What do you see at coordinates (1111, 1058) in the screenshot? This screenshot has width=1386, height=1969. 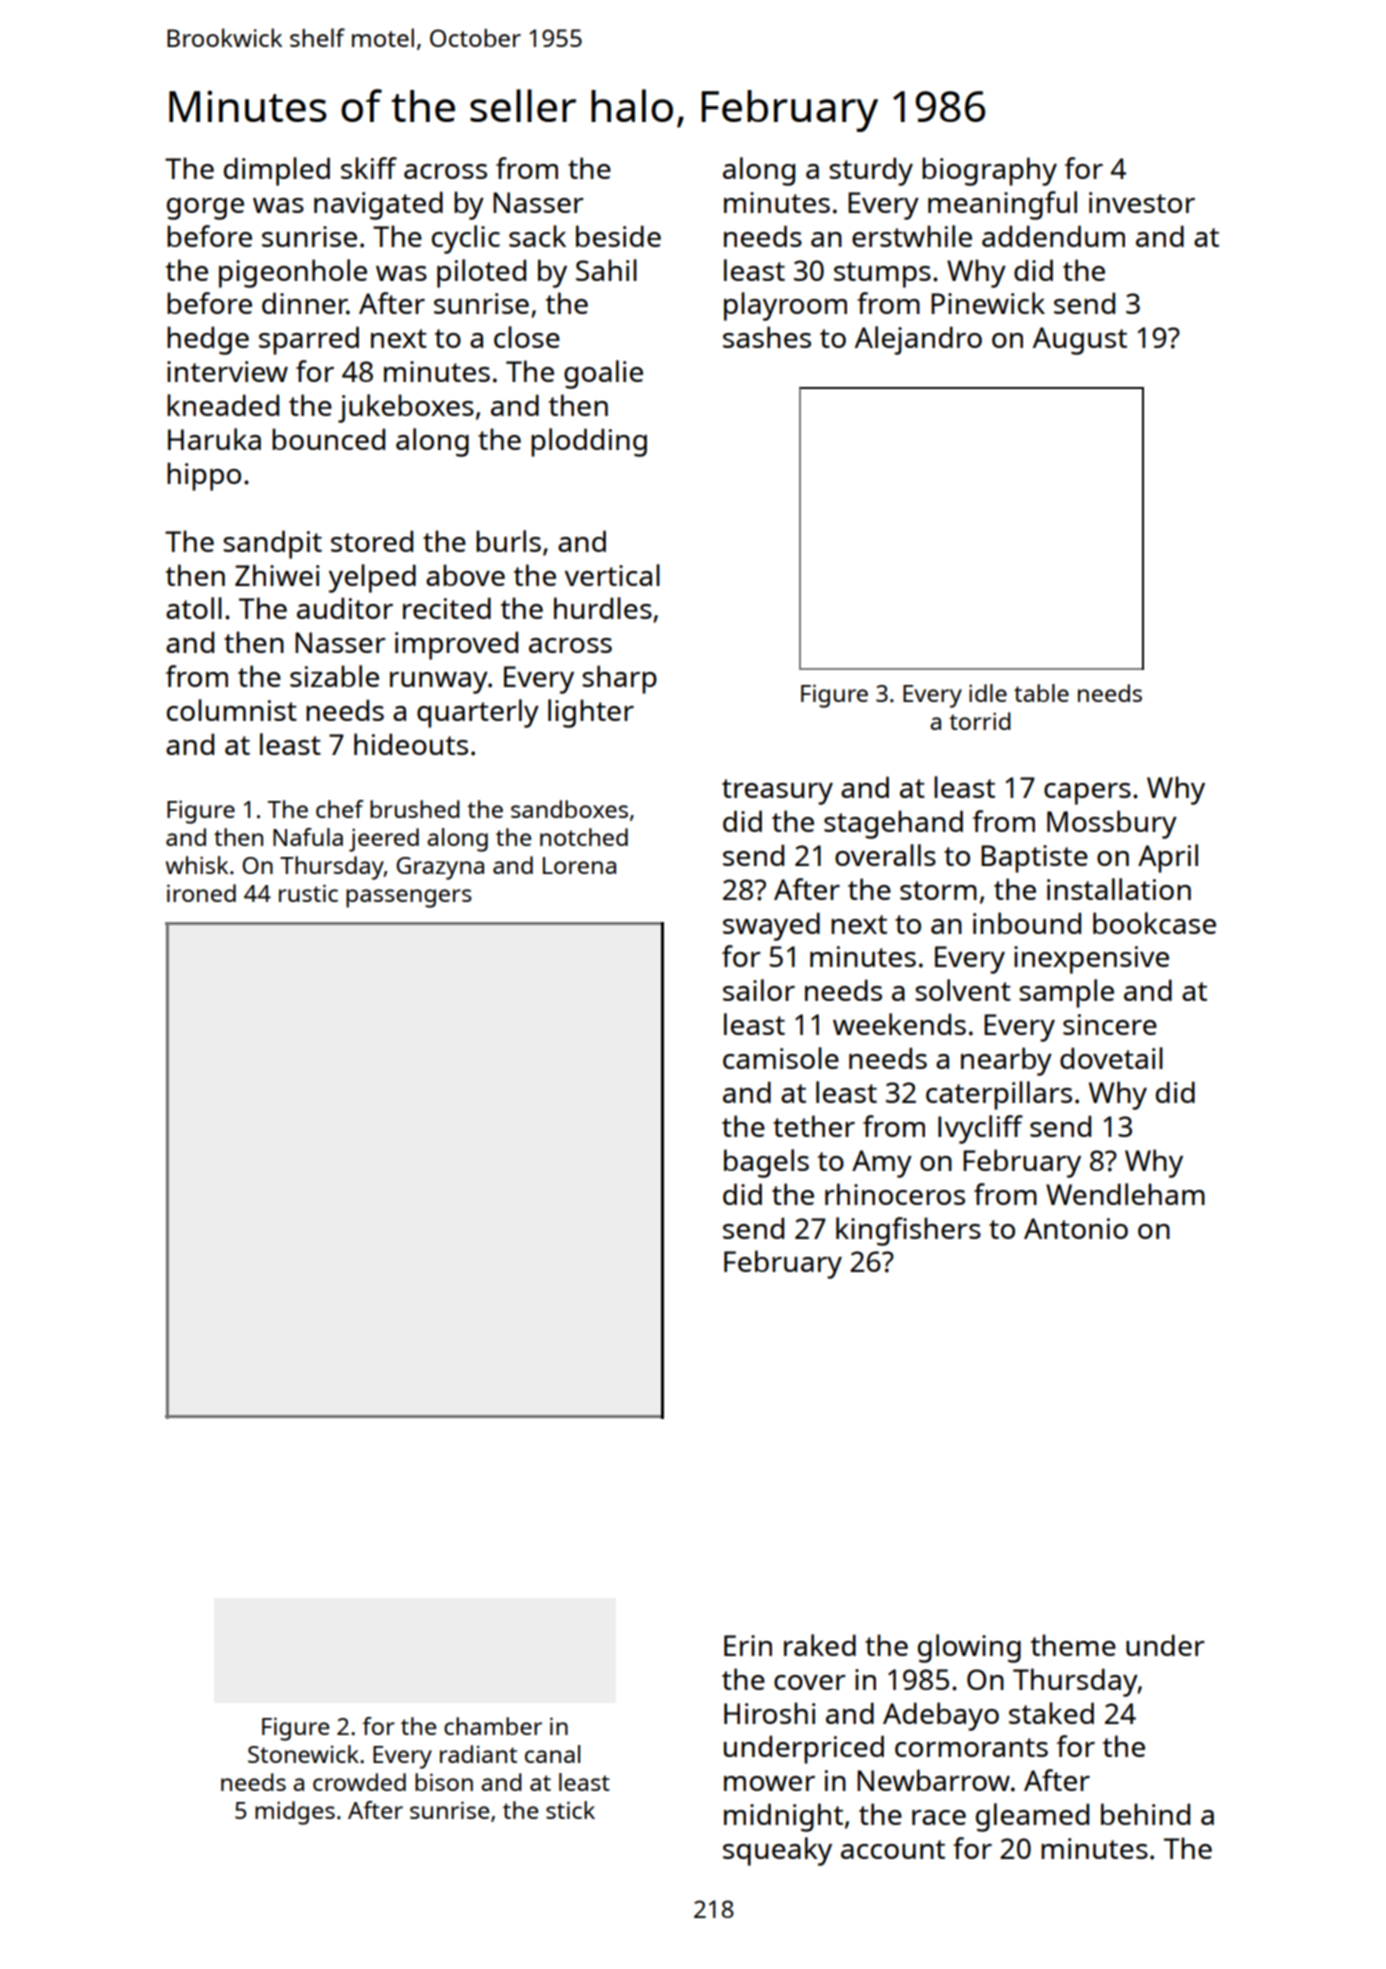 I see `dovetail` at bounding box center [1111, 1058].
